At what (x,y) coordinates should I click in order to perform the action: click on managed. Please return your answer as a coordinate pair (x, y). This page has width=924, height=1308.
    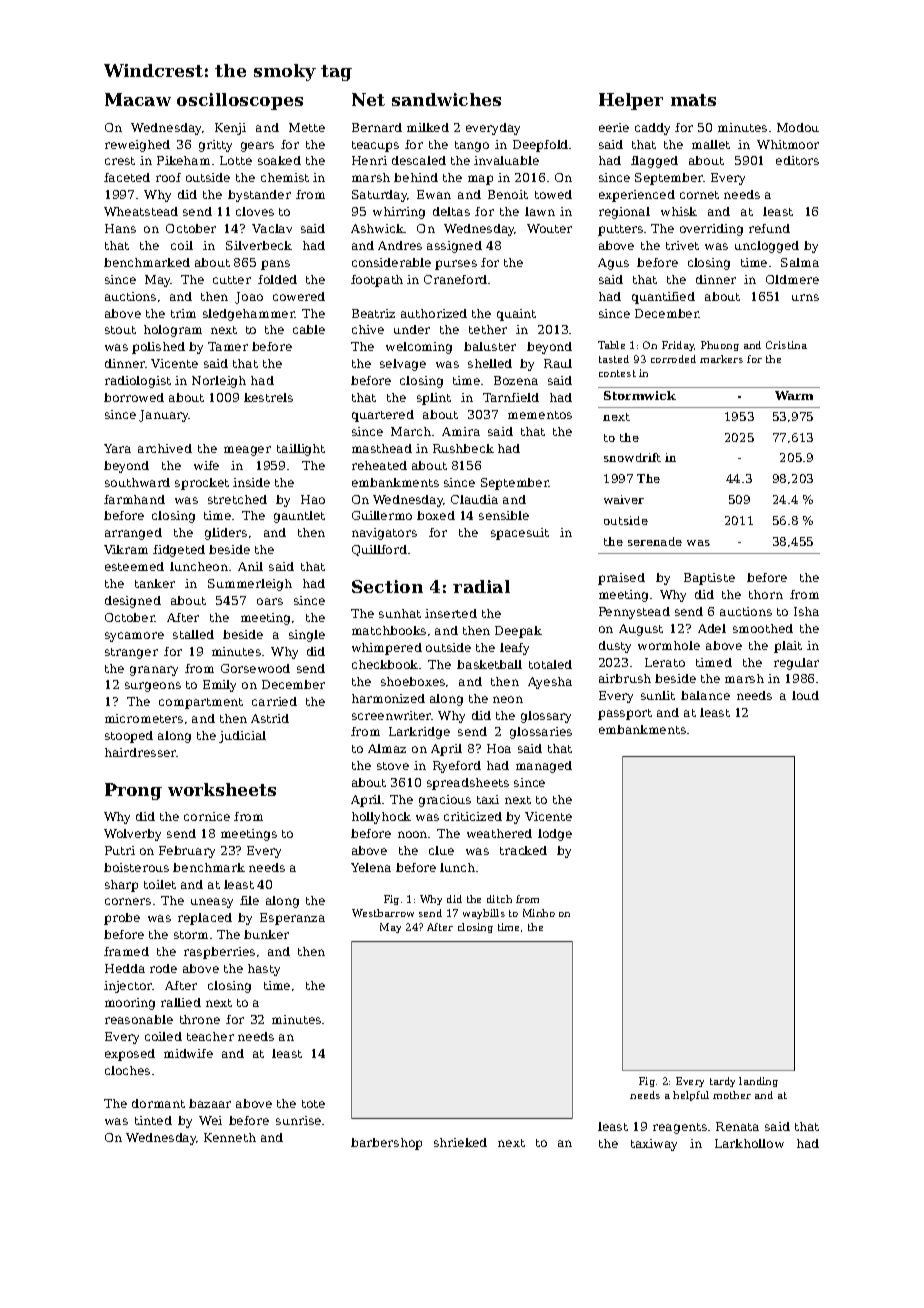
    Looking at the image, I should click on (544, 767).
